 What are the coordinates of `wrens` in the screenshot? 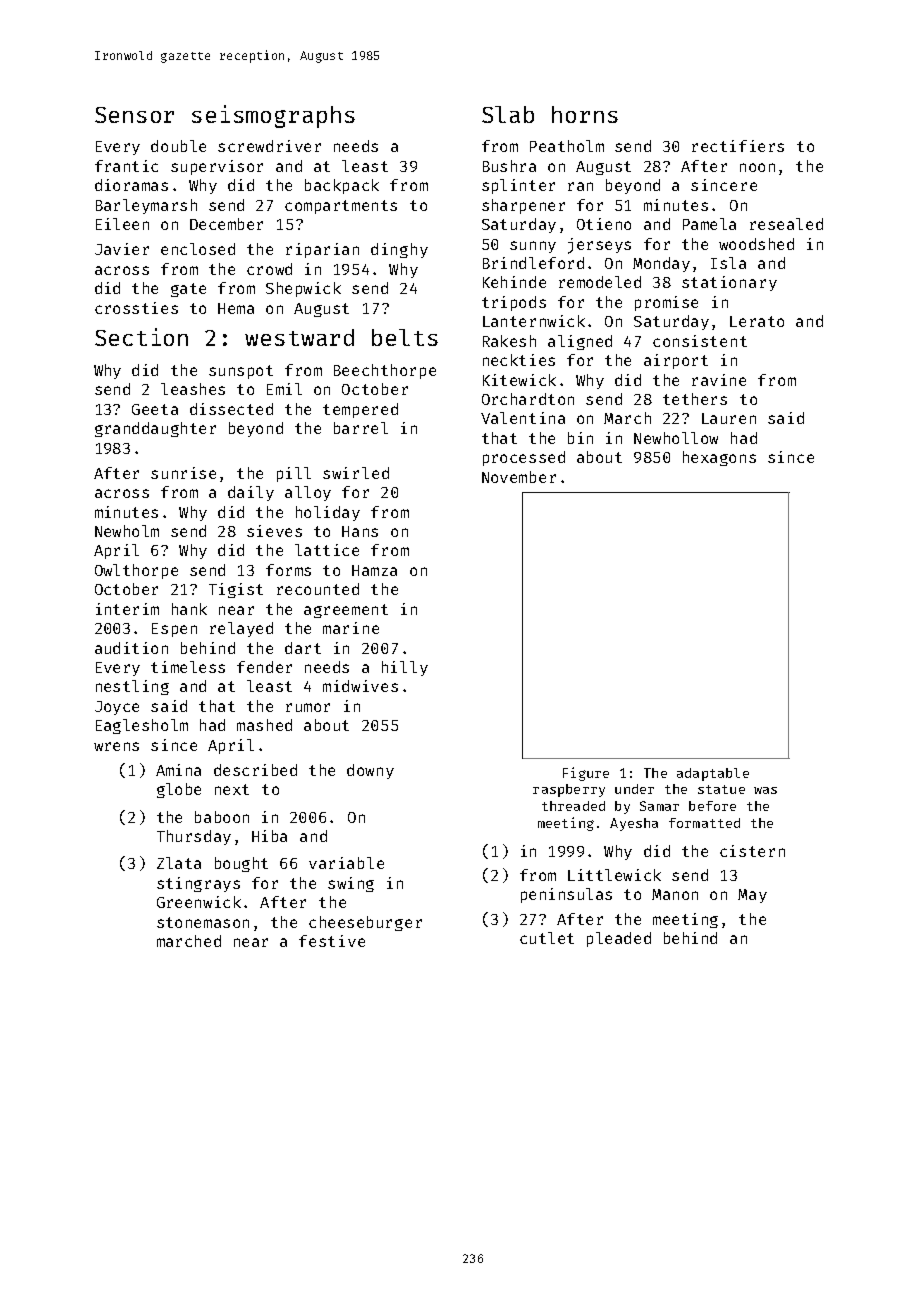 It's located at (116, 746).
